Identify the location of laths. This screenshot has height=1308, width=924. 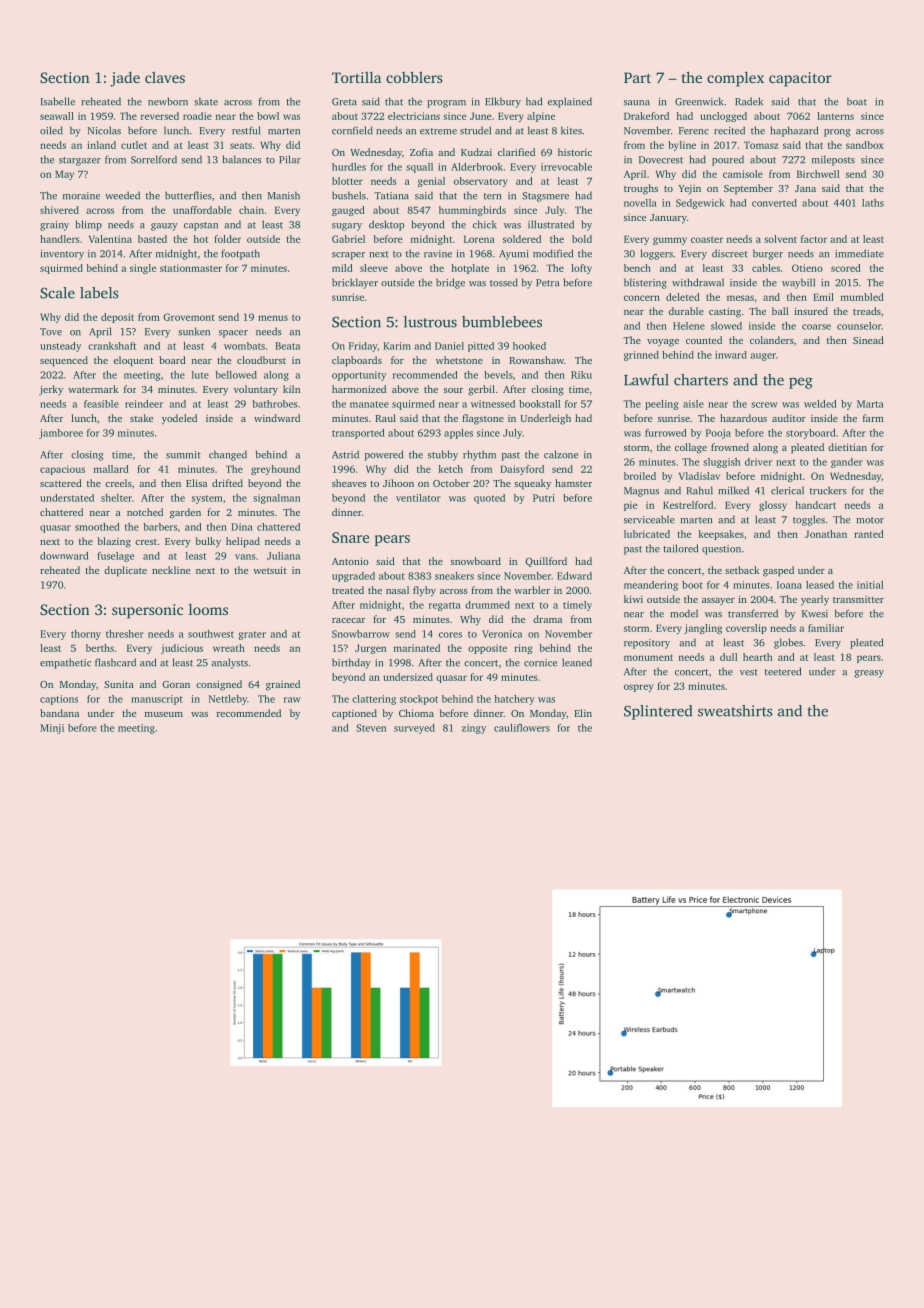
(873, 203).
